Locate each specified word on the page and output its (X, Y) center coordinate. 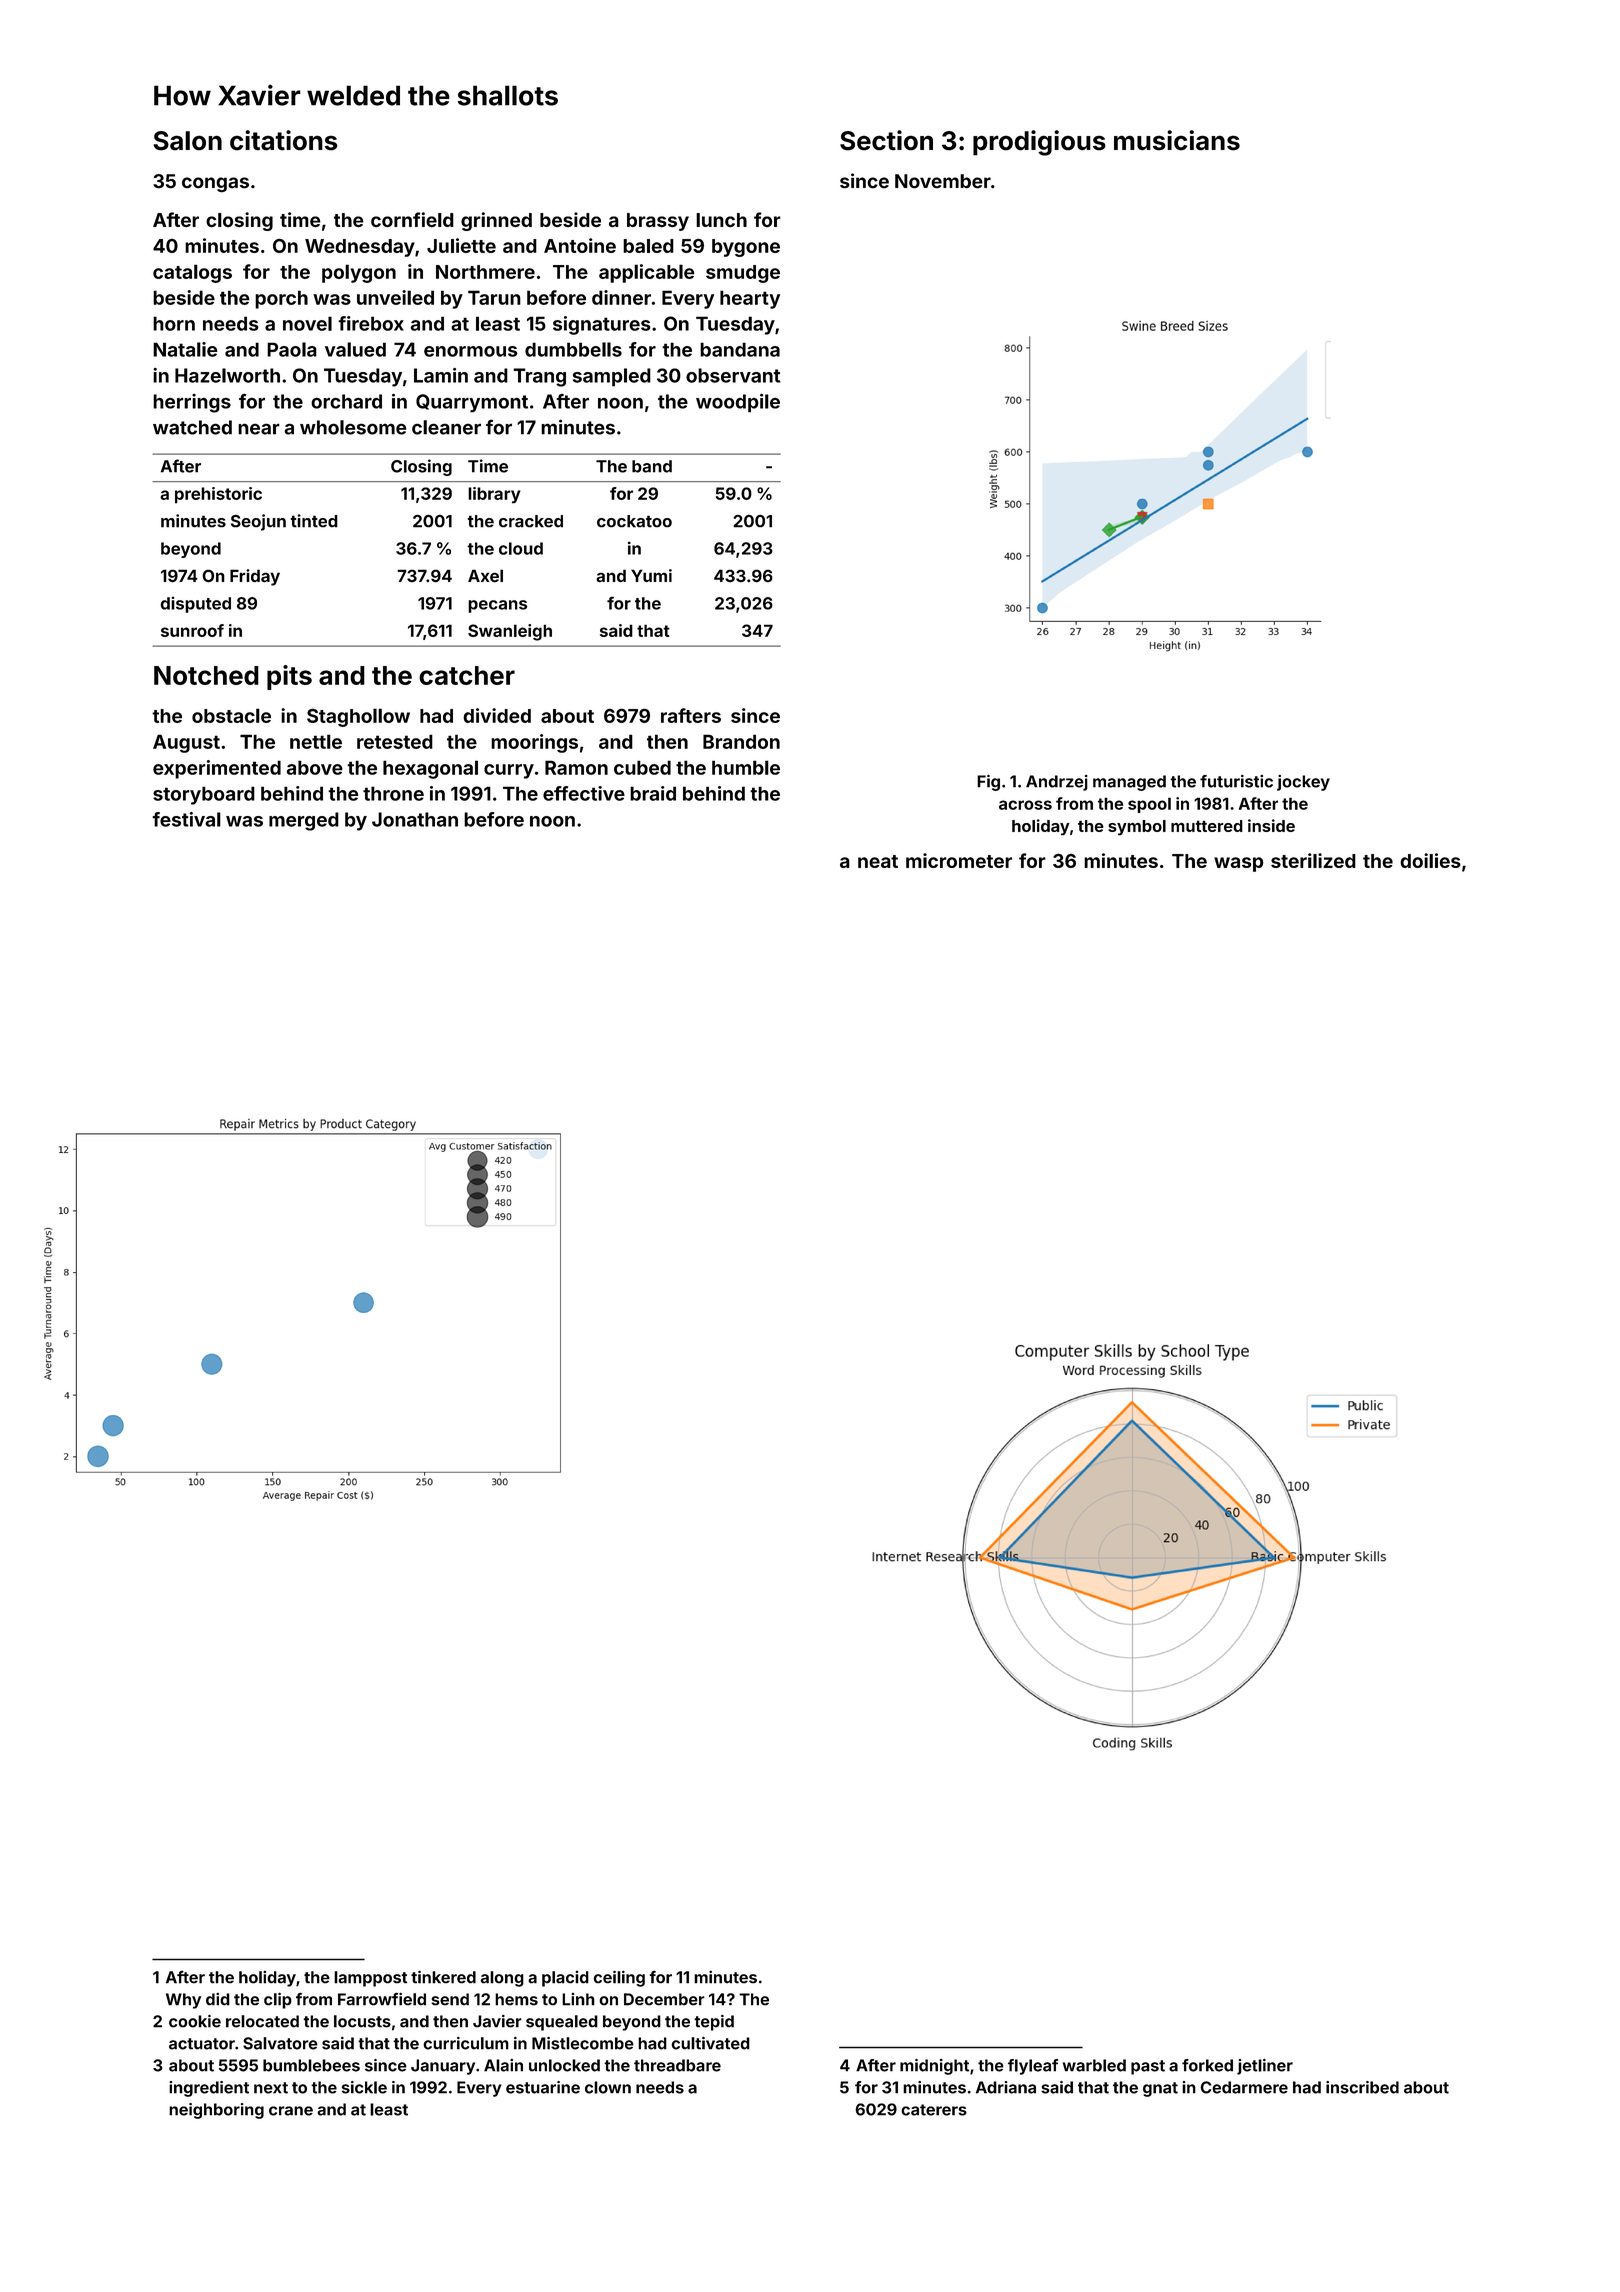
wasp (1239, 864)
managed (1129, 783)
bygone (746, 248)
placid (565, 1979)
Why (183, 2001)
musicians (1177, 140)
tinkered (443, 1977)
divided (497, 715)
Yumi (651, 575)
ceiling (619, 1978)
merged (304, 821)
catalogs (192, 273)
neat (878, 861)
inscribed (1362, 2087)
